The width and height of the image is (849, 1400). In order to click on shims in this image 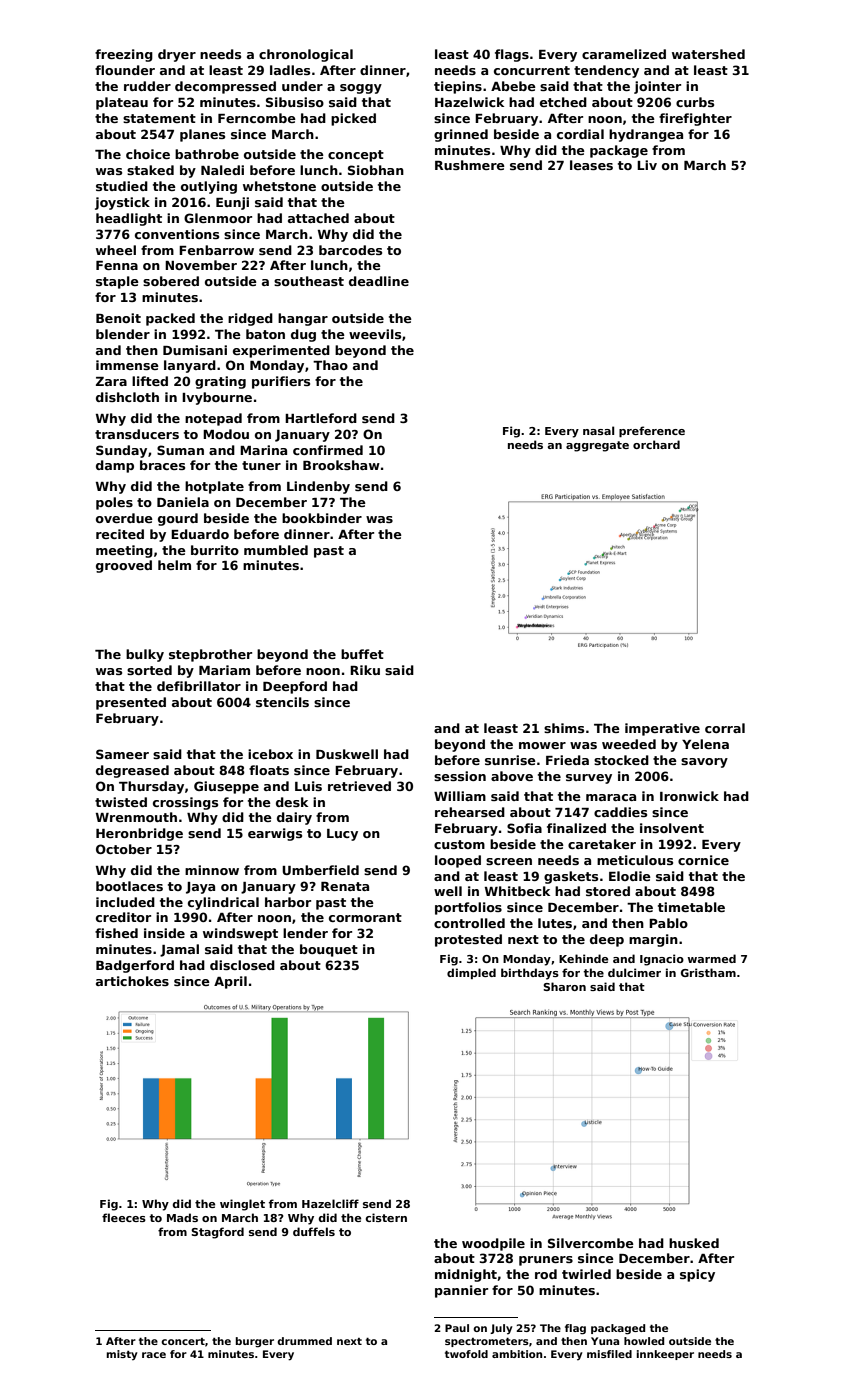, I will do `click(564, 728)`.
